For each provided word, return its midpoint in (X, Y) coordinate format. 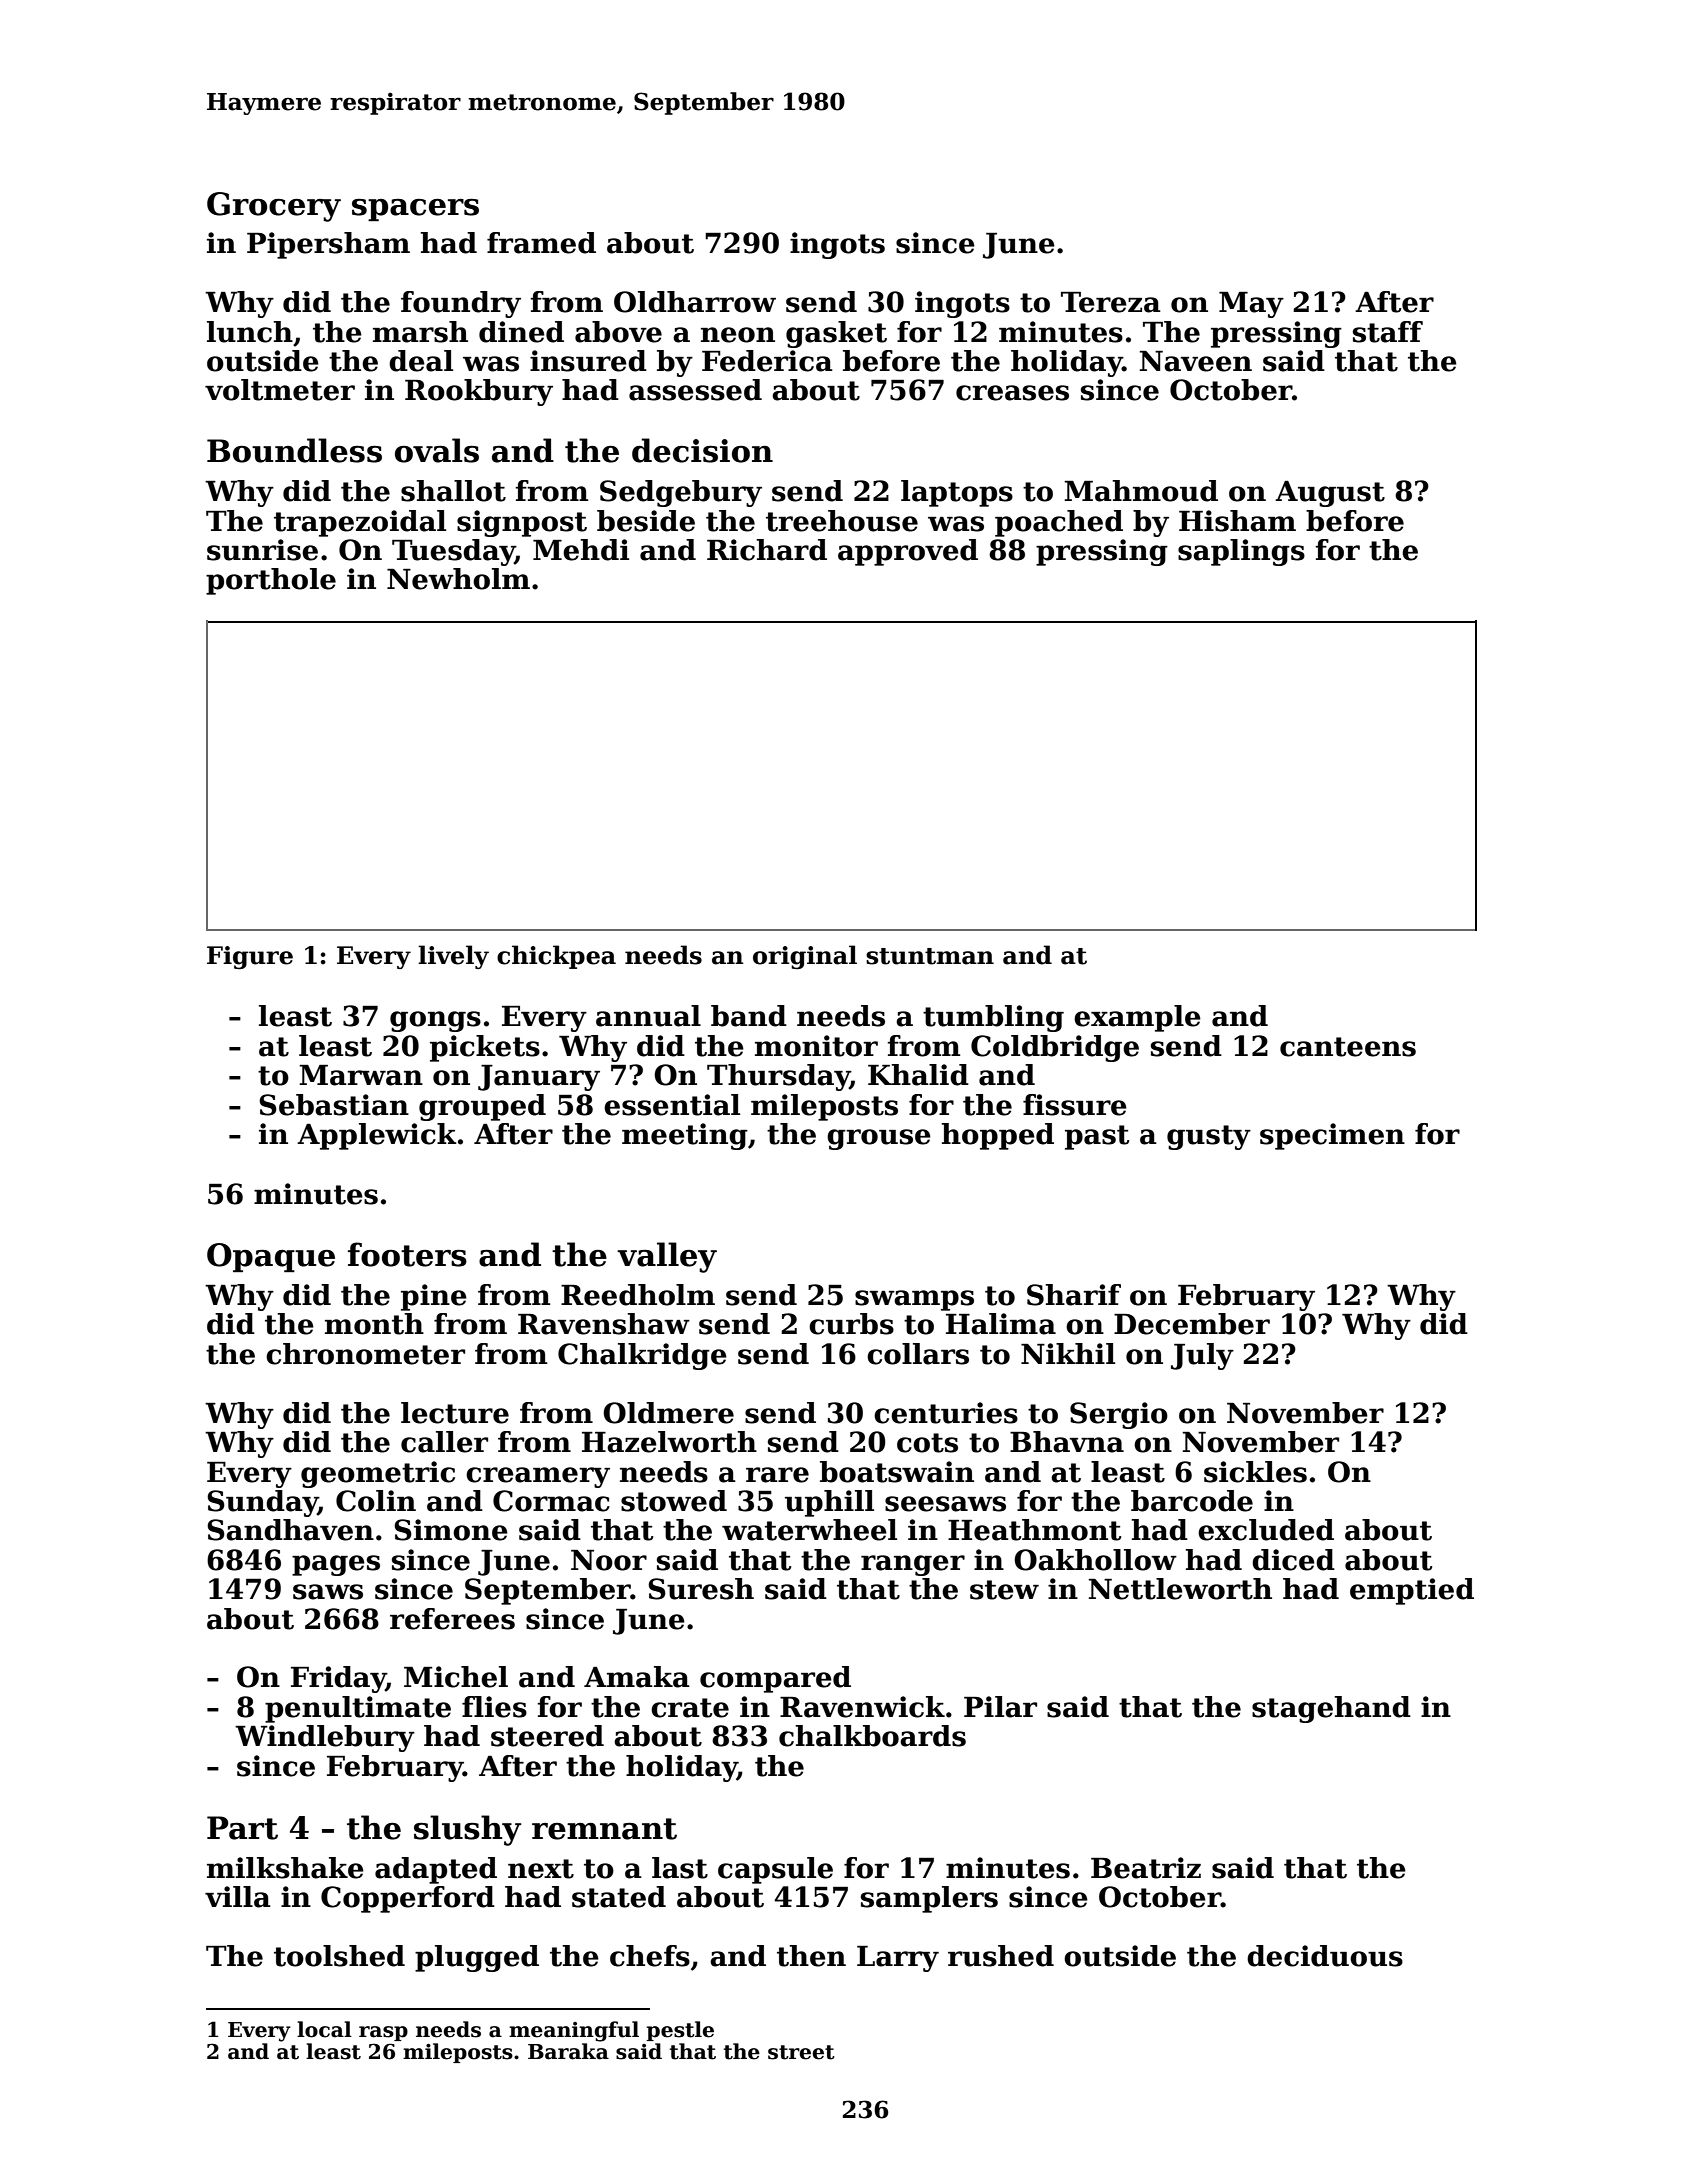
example (1137, 1018)
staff (1388, 332)
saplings (1241, 552)
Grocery (274, 207)
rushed (1001, 1956)
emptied (1412, 1591)
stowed (674, 1501)
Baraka (568, 2051)
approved (908, 552)
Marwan (361, 1075)
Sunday (262, 1503)
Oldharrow (695, 302)
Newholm (458, 579)
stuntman (930, 956)
